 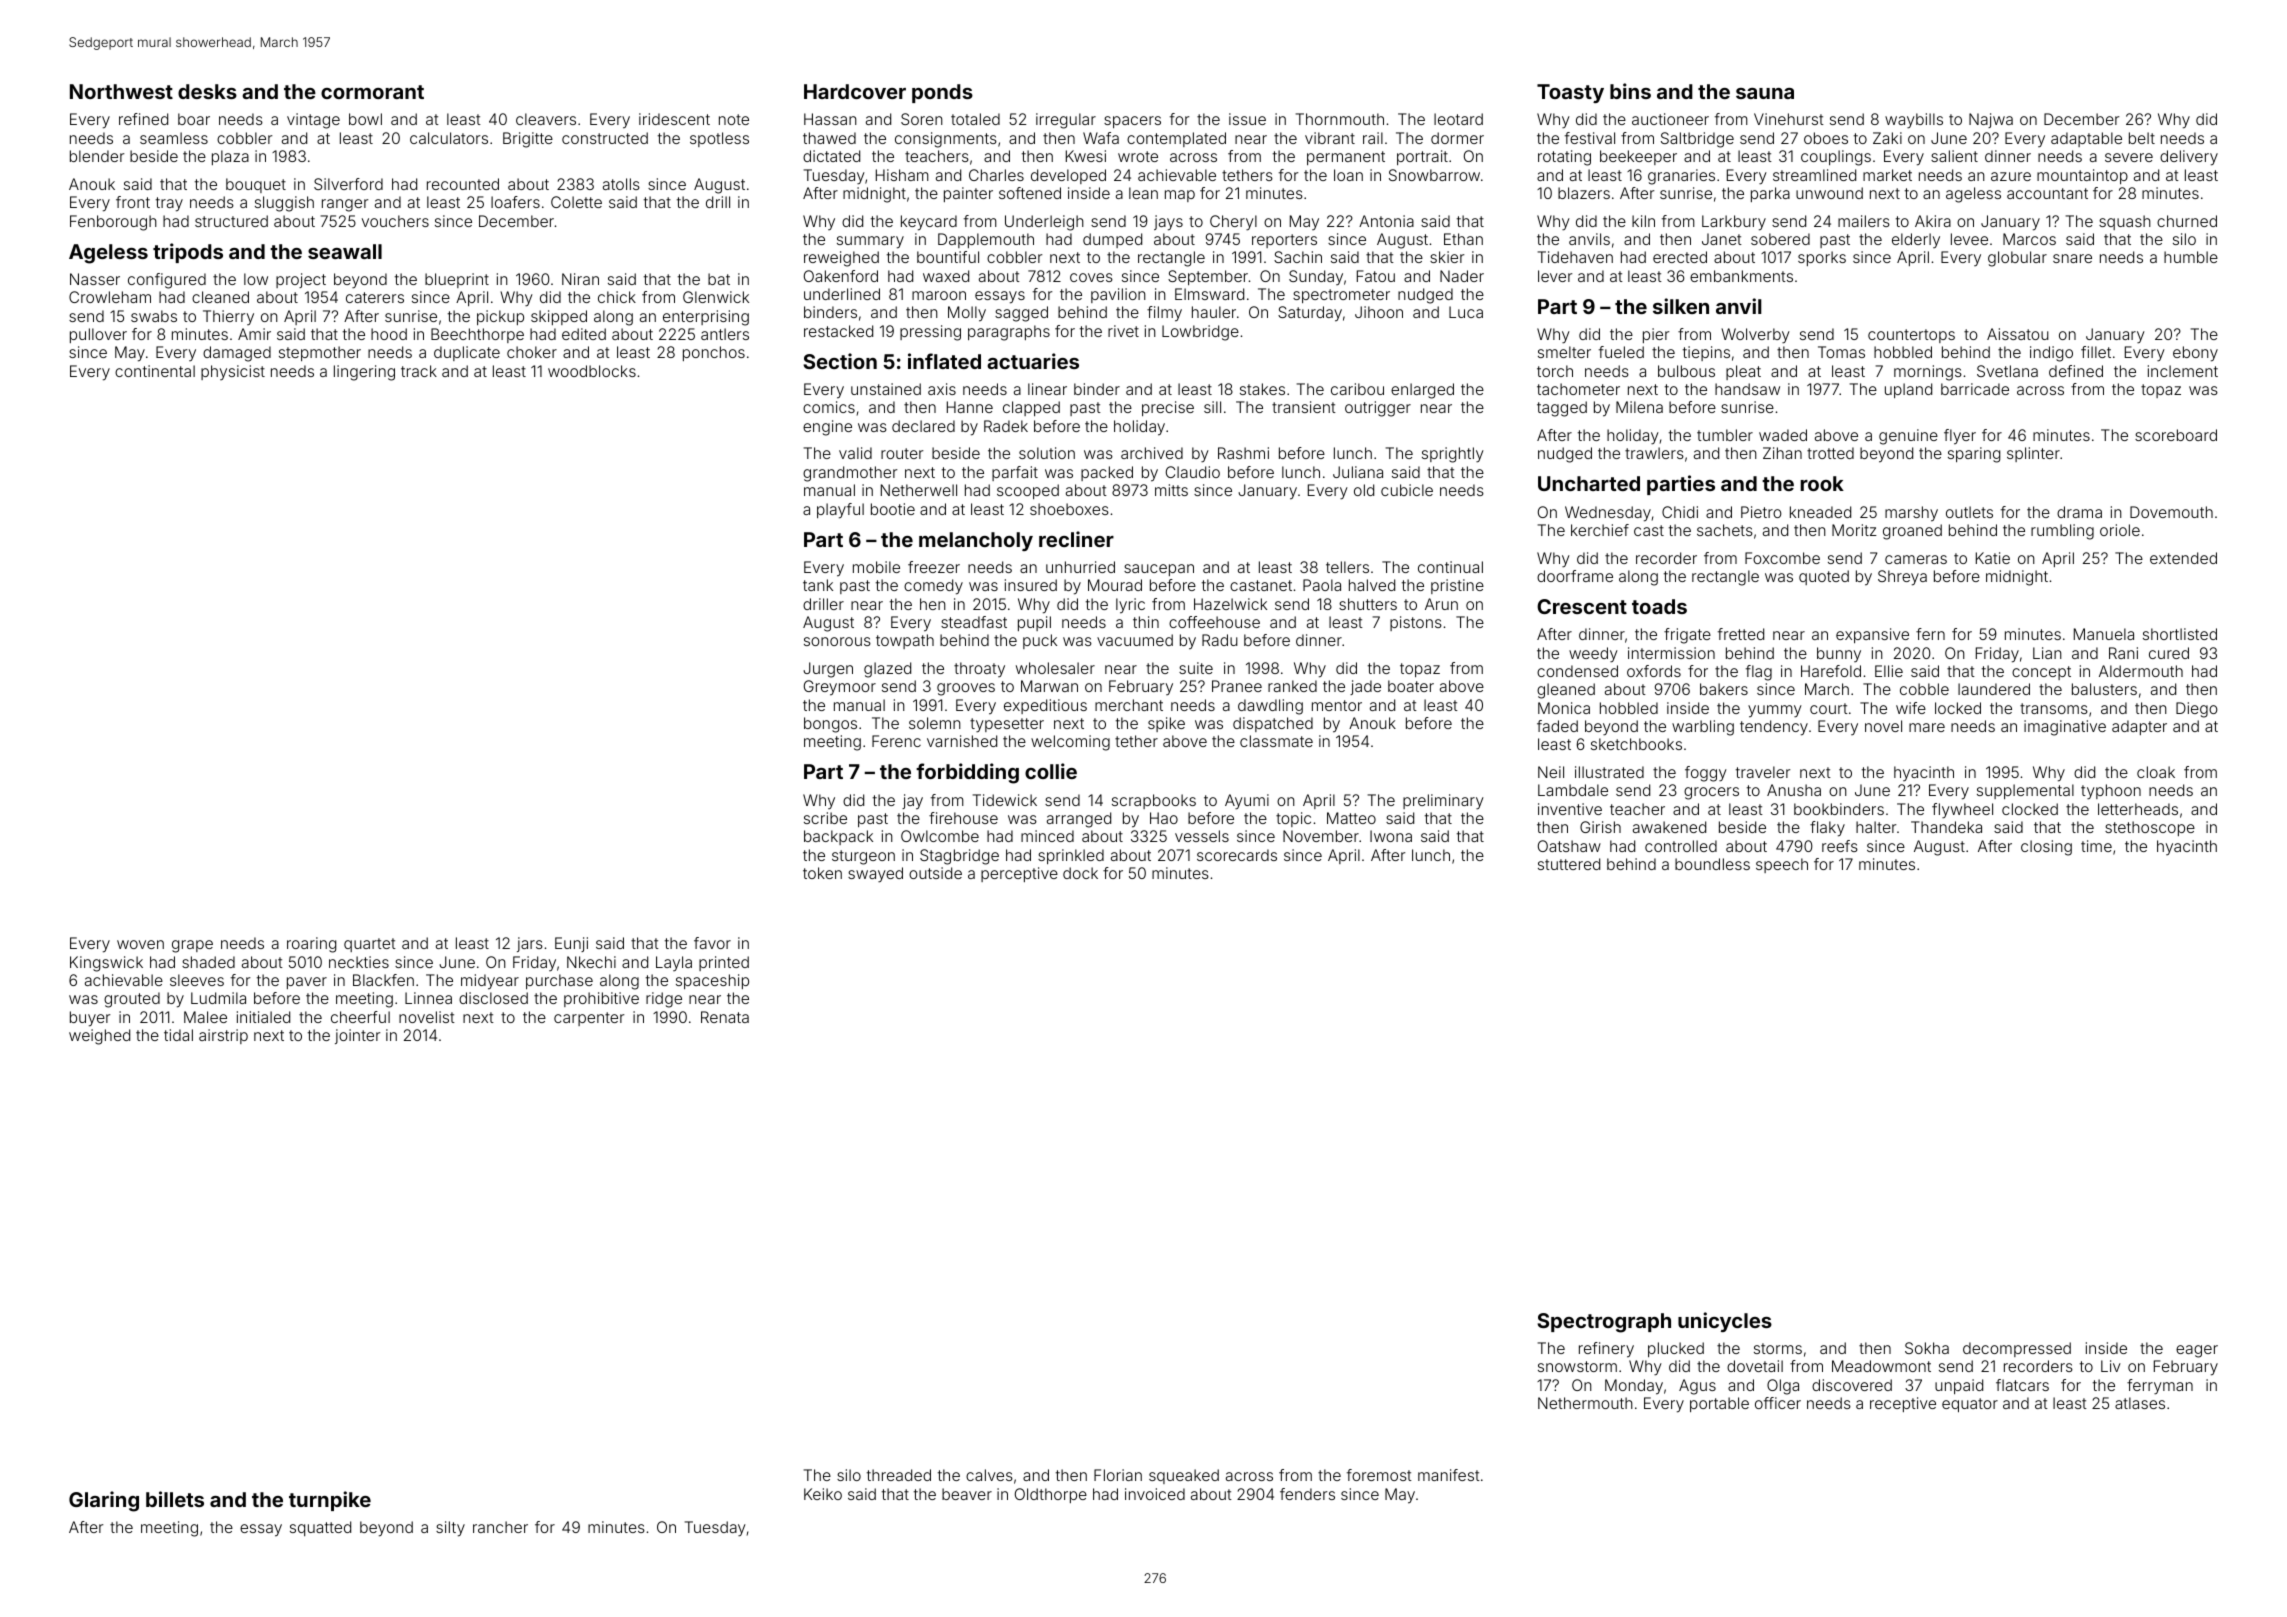 I want to click on churned, so click(x=2187, y=221).
